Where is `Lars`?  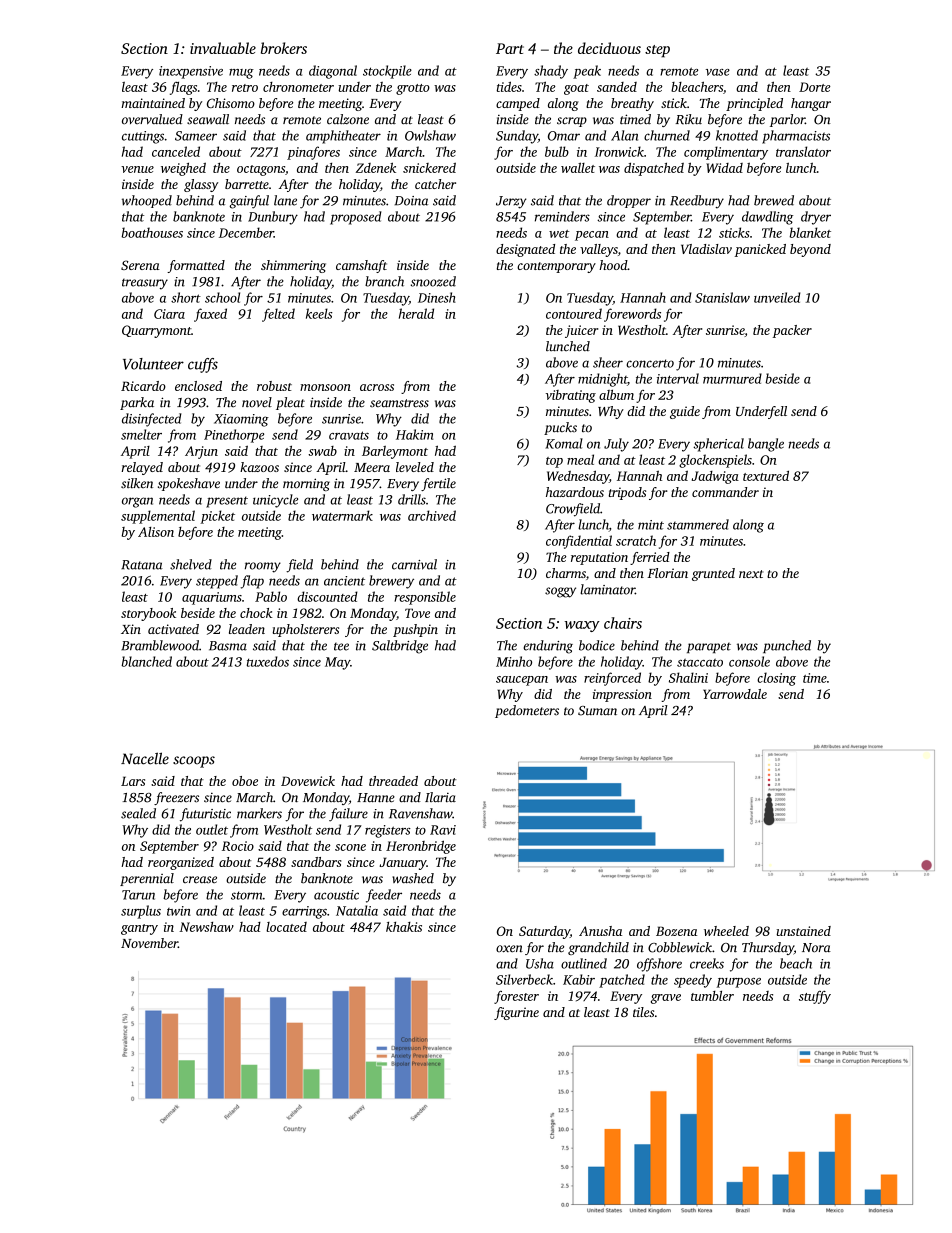 Lars is located at coordinates (133, 781).
